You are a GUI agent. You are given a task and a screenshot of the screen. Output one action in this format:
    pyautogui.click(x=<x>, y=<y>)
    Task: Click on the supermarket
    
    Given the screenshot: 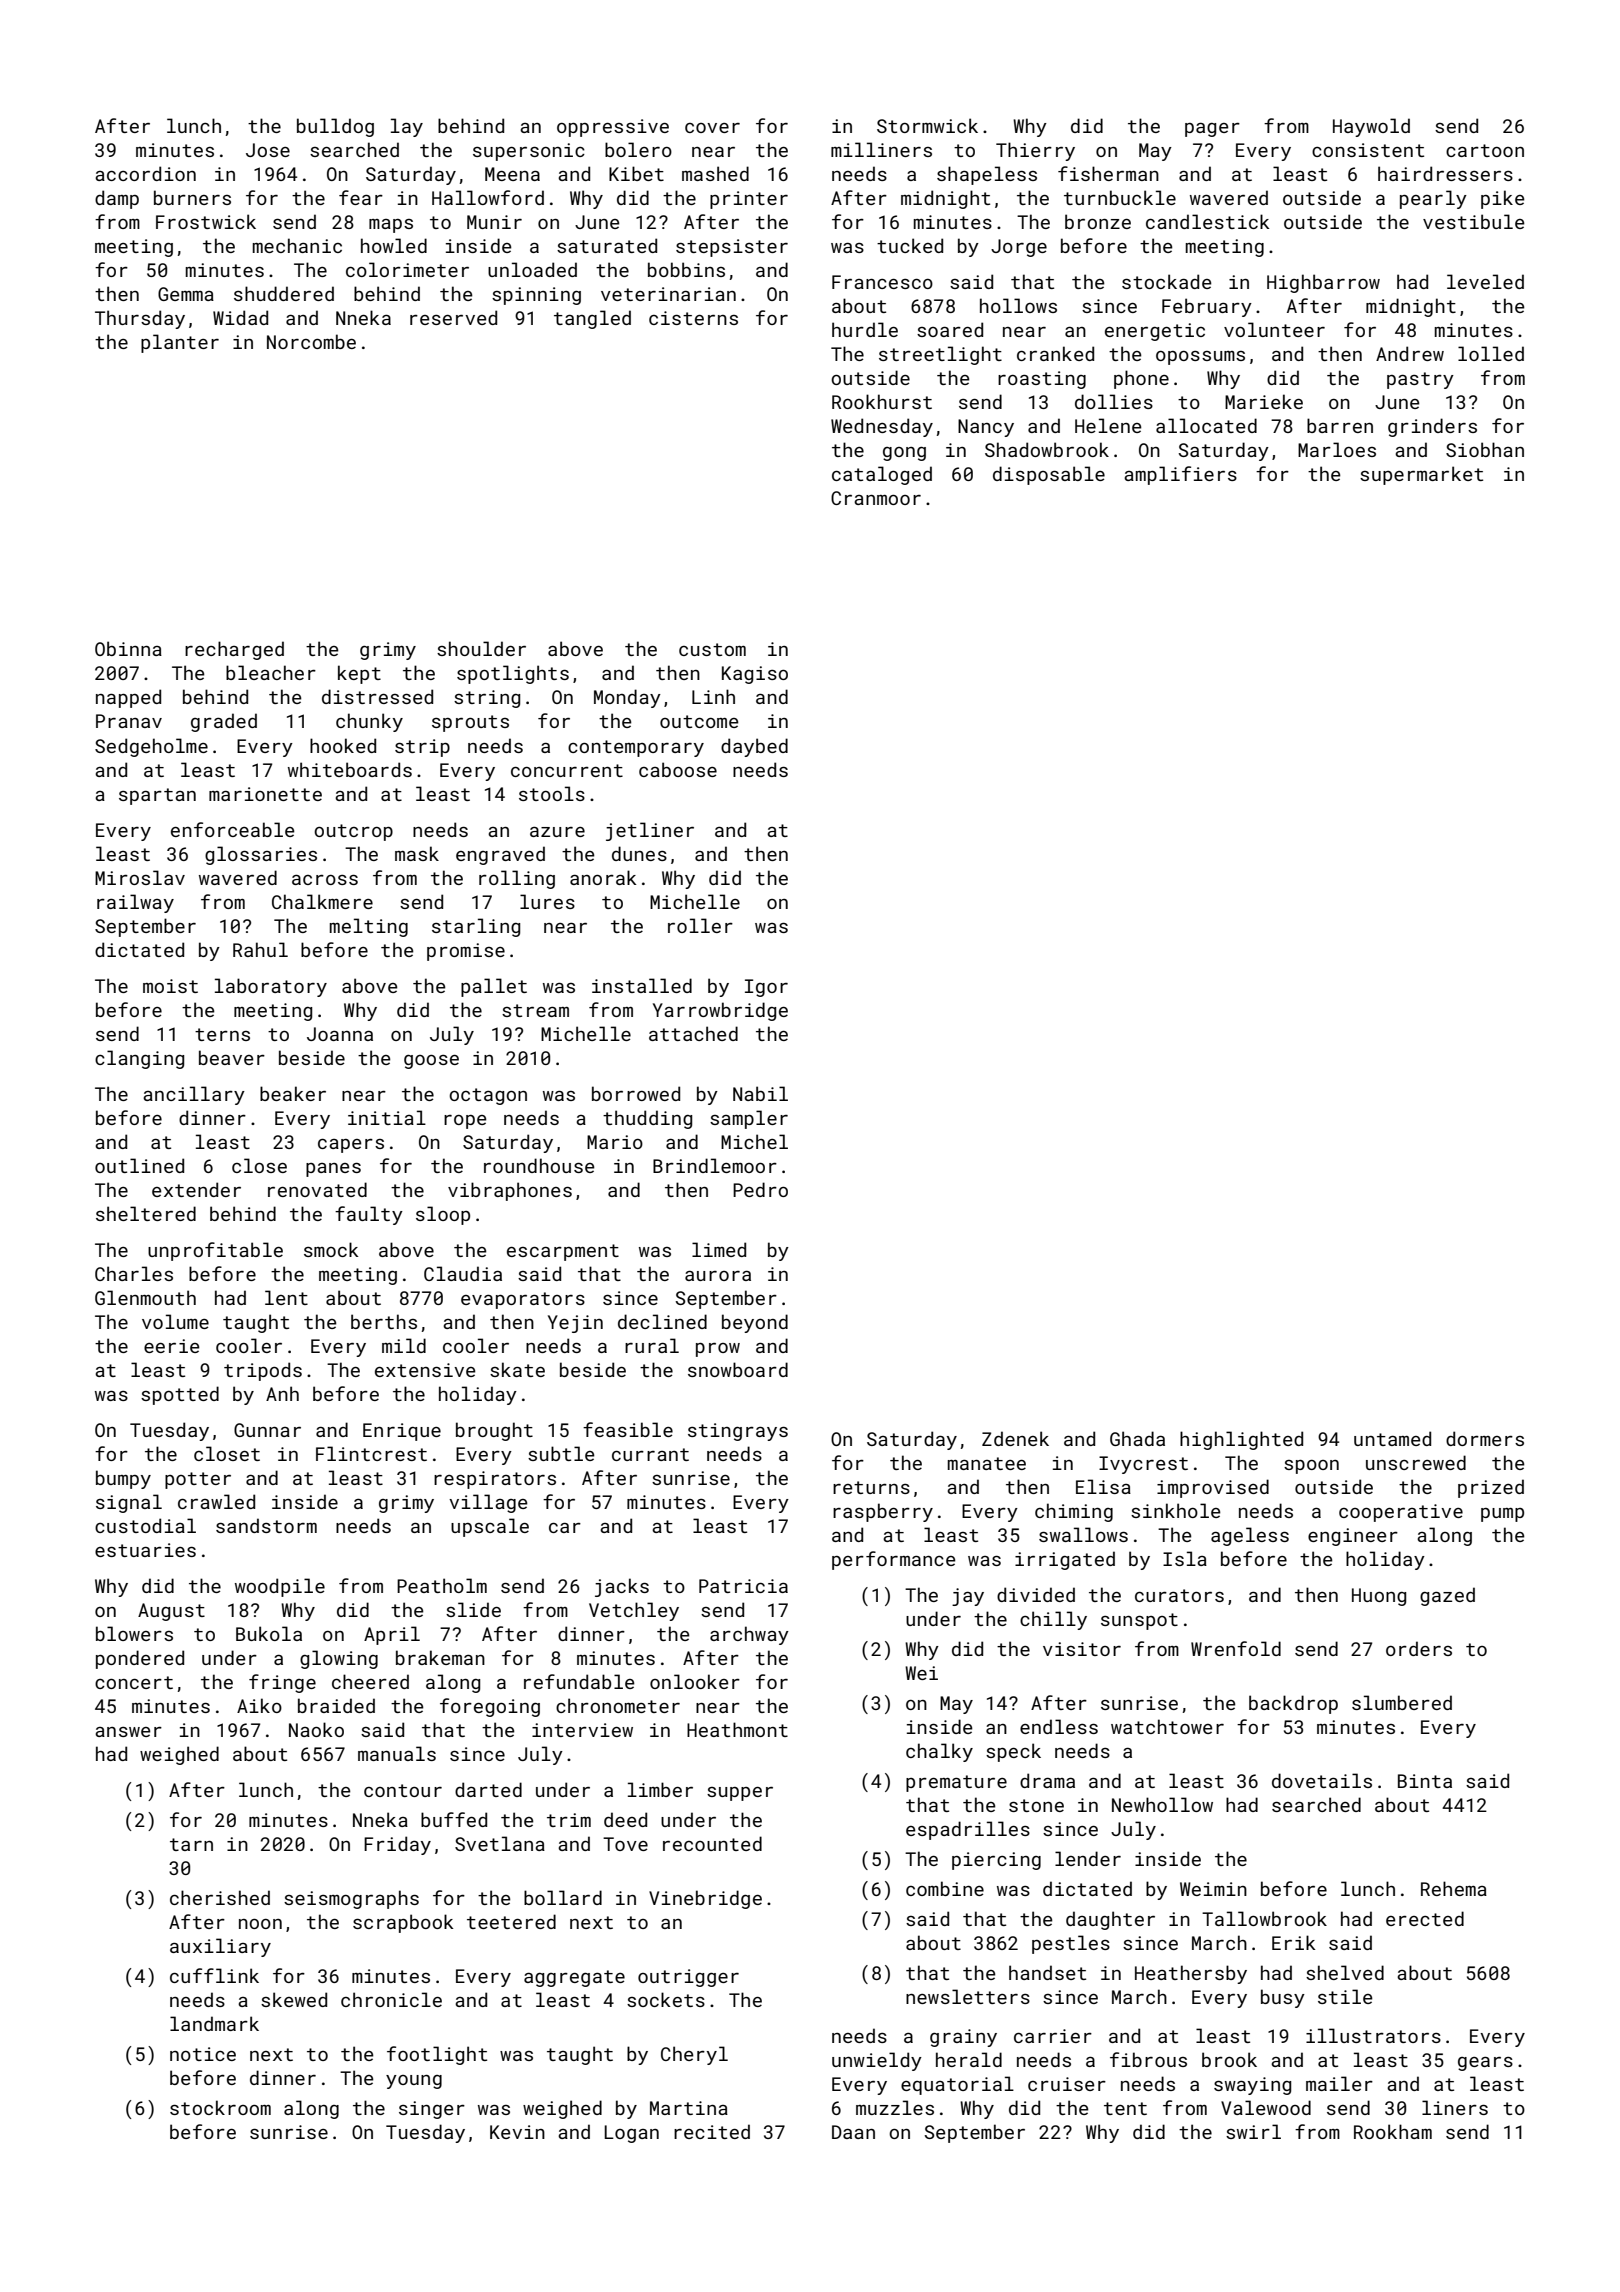 What is the action you would take?
    pyautogui.click(x=1421, y=475)
